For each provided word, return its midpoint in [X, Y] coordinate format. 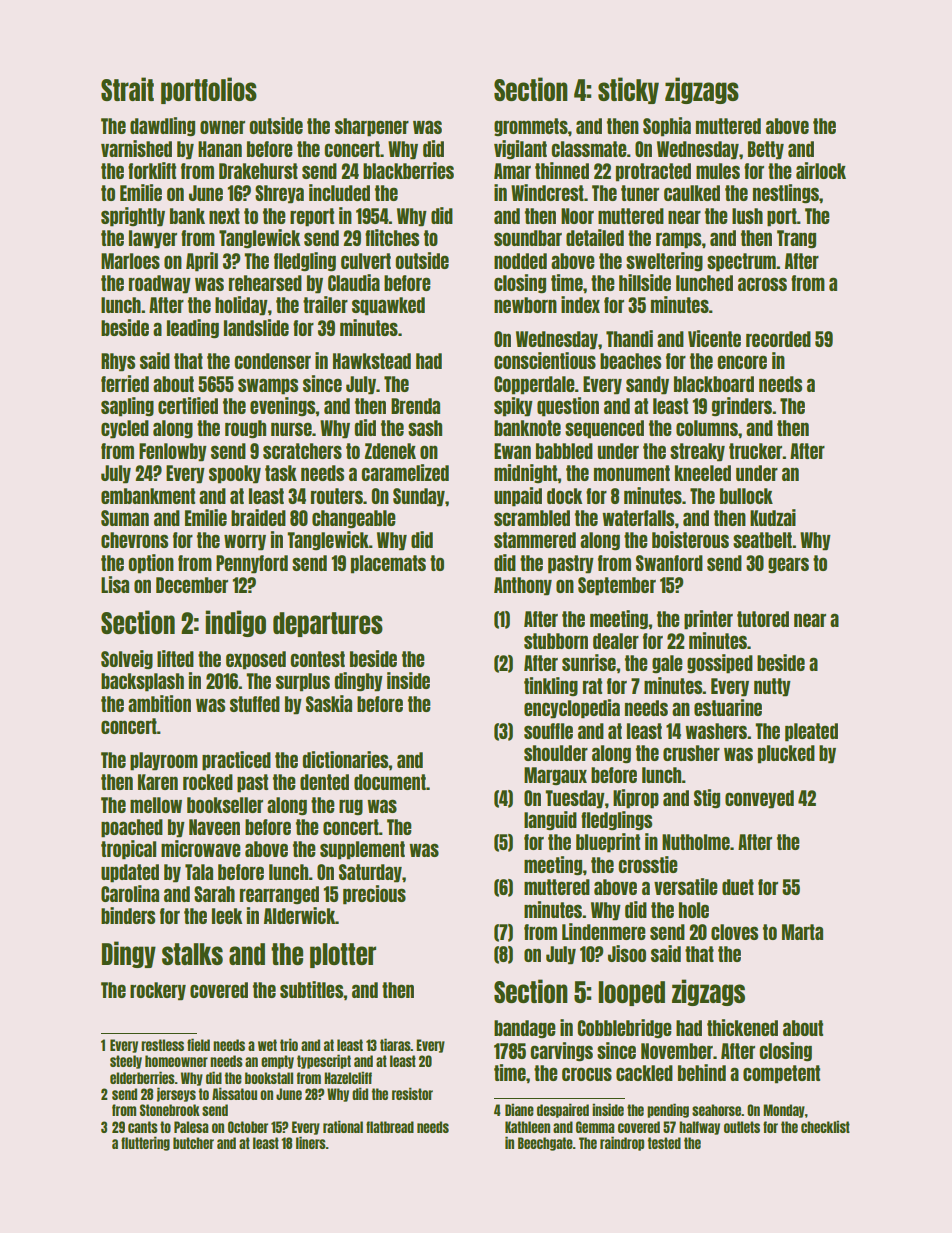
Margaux [555, 776]
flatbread [390, 1127]
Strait [127, 89]
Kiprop [636, 799]
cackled [644, 1073]
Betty [766, 150]
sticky [628, 90]
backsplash [142, 682]
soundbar [528, 238]
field [198, 1044]
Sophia [667, 127]
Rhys [118, 362]
